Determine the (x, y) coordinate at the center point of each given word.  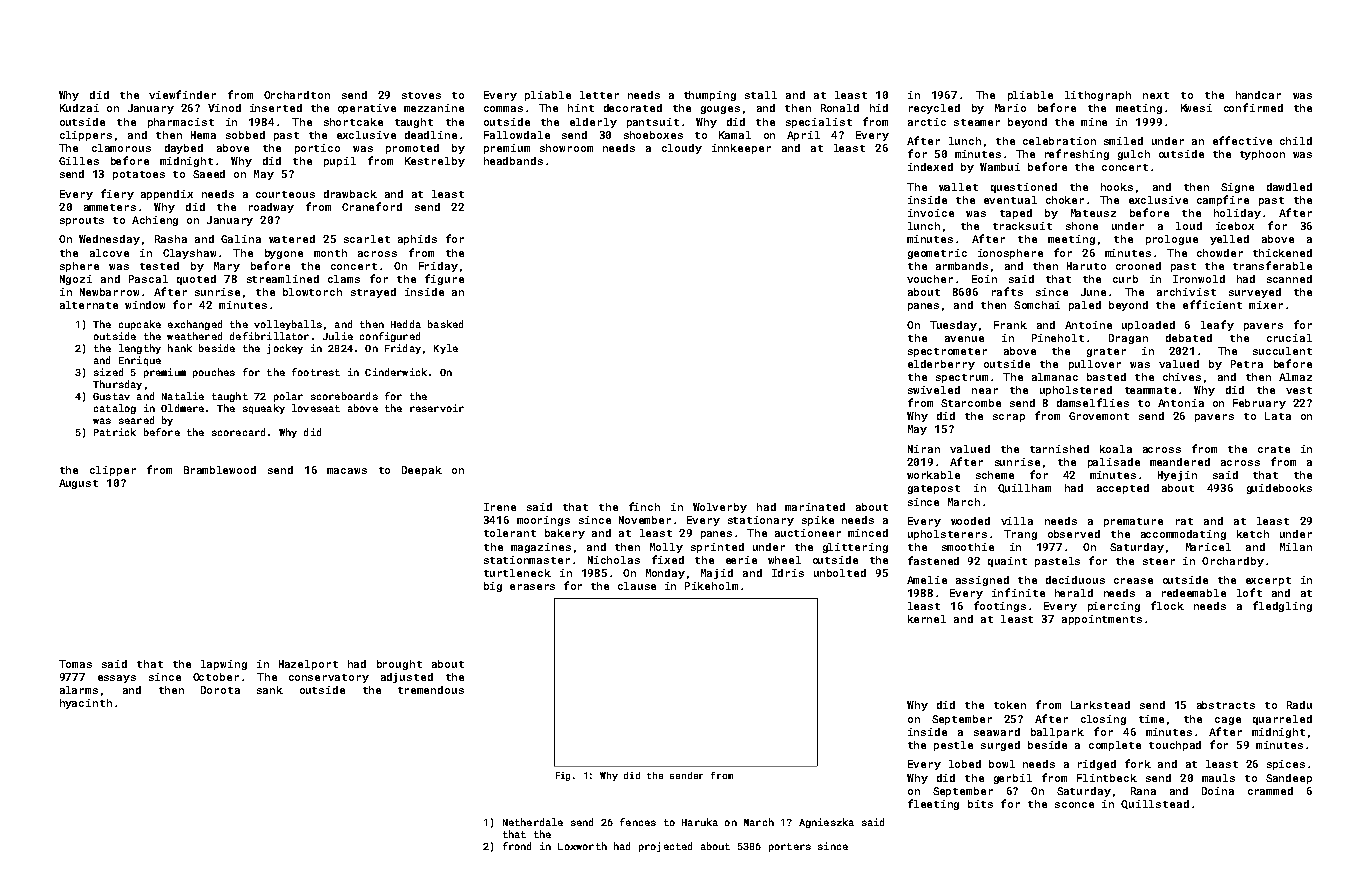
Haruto (1086, 266)
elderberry (941, 365)
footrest (316, 372)
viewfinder (182, 94)
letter (599, 95)
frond (517, 846)
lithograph (1098, 96)
